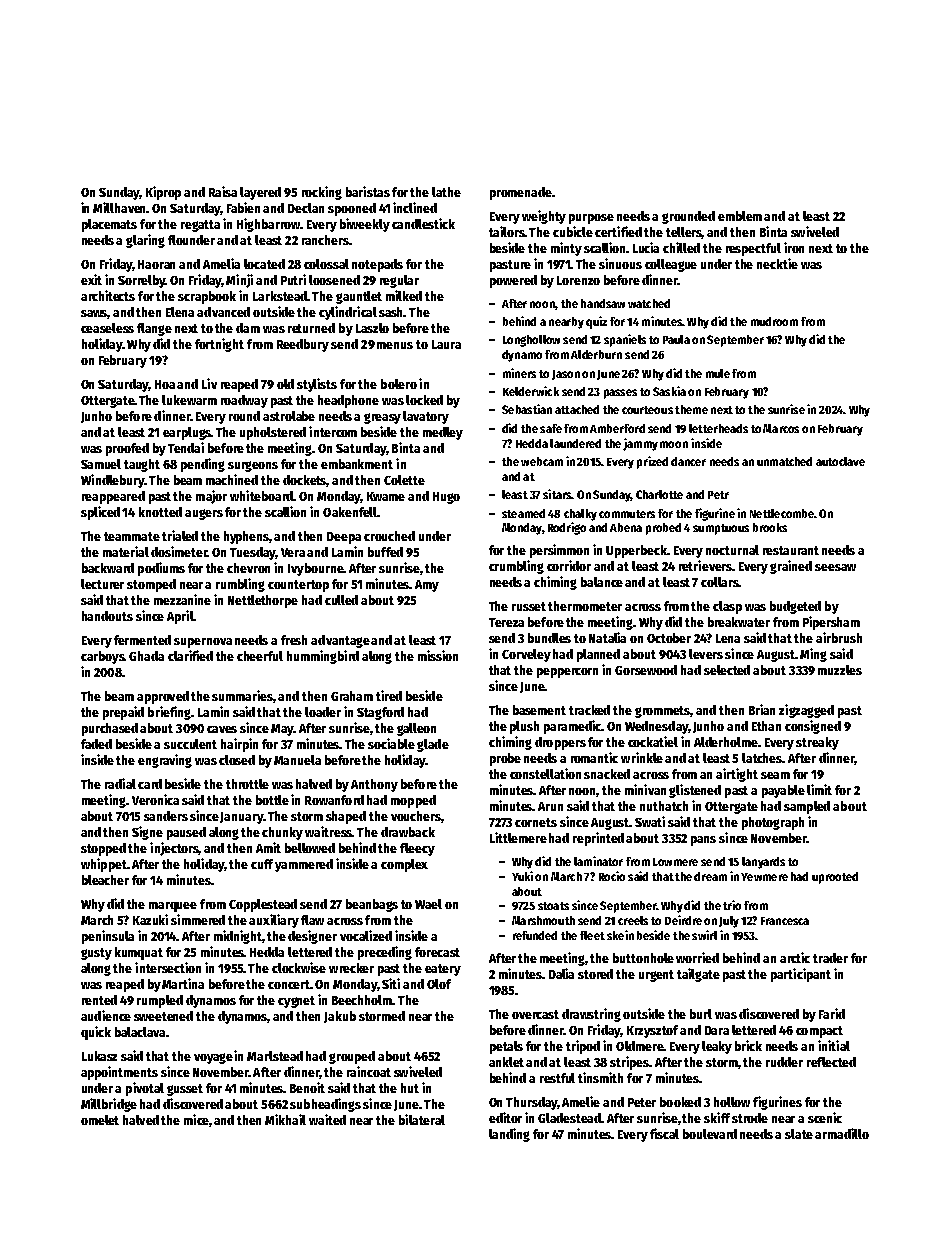 This screenshot has height=1233, width=952. Describe the element at coordinates (664, 1133) in the screenshot. I see `fiscal` at that location.
